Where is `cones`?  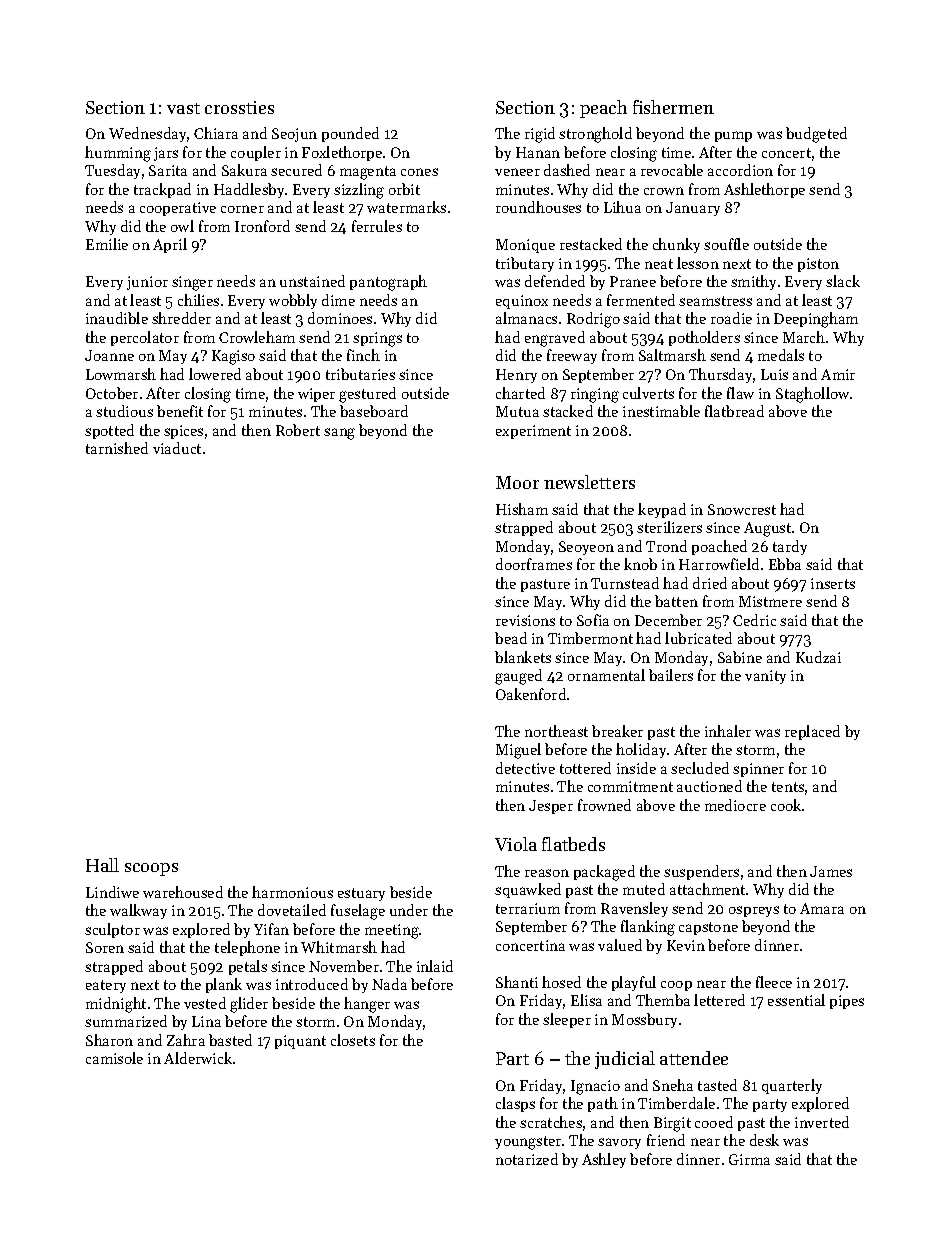 cones is located at coordinates (419, 172).
